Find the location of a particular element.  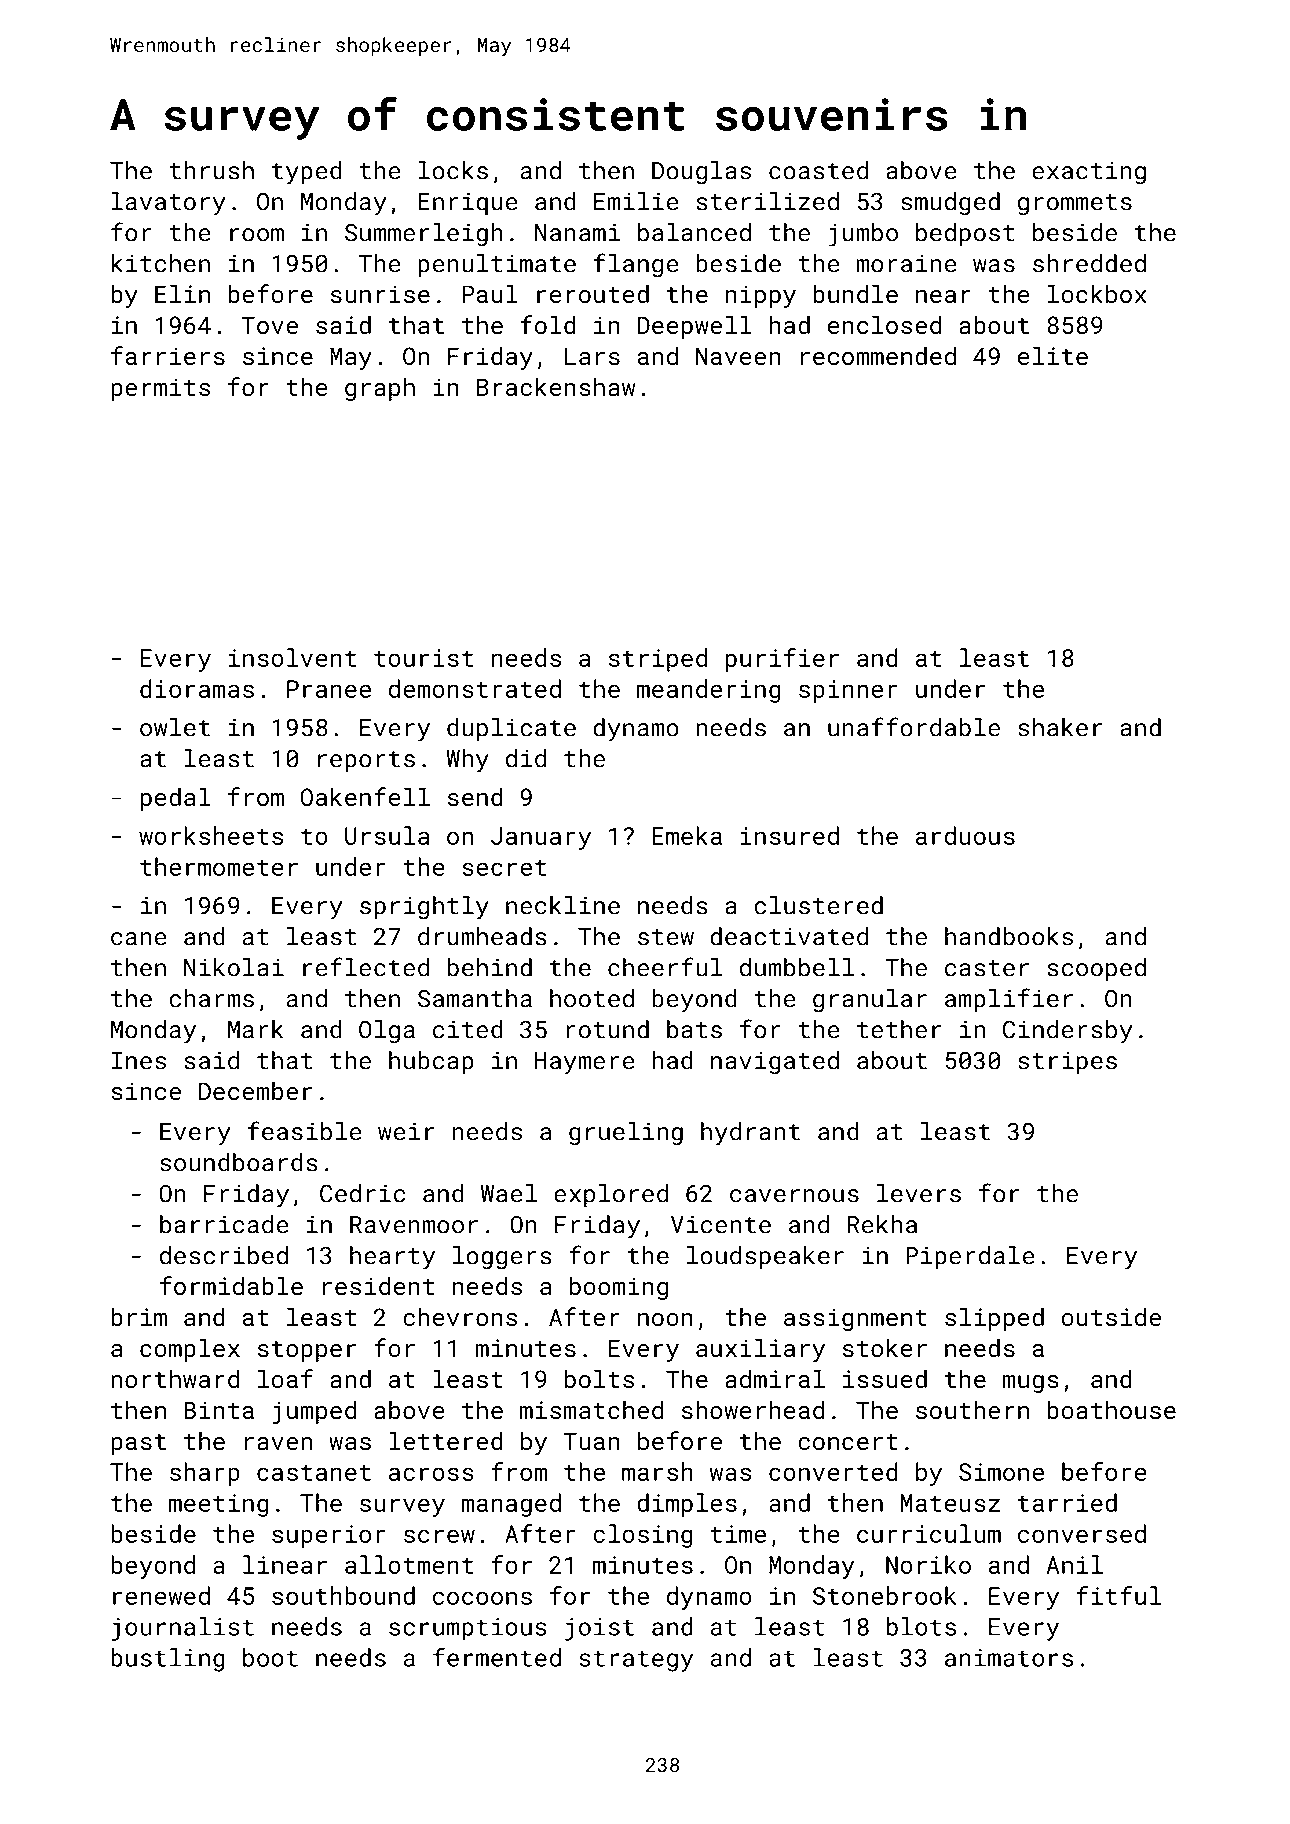

boot is located at coordinates (270, 1657).
